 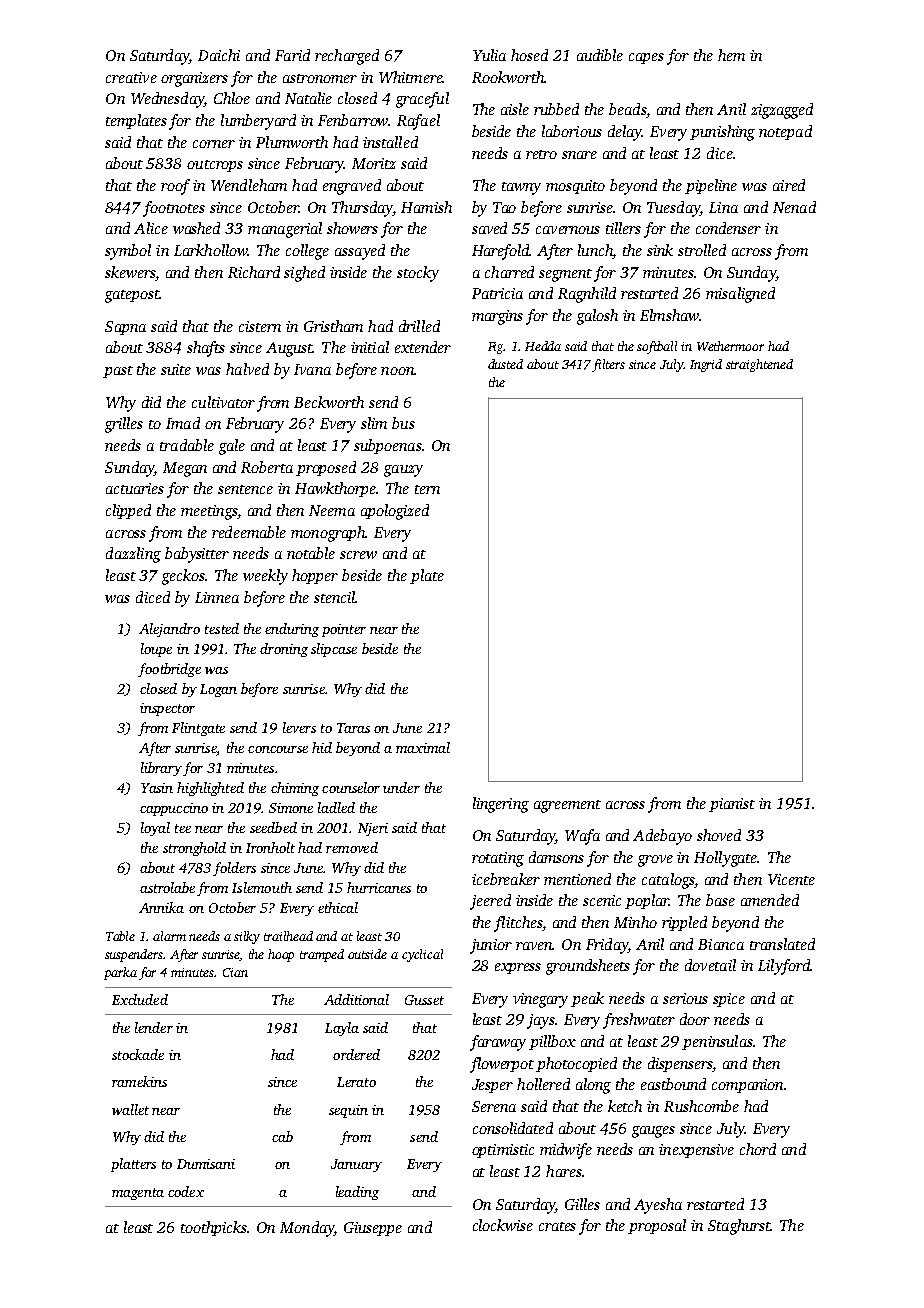 What do you see at coordinates (489, 55) in the screenshot?
I see `Yulia` at bounding box center [489, 55].
